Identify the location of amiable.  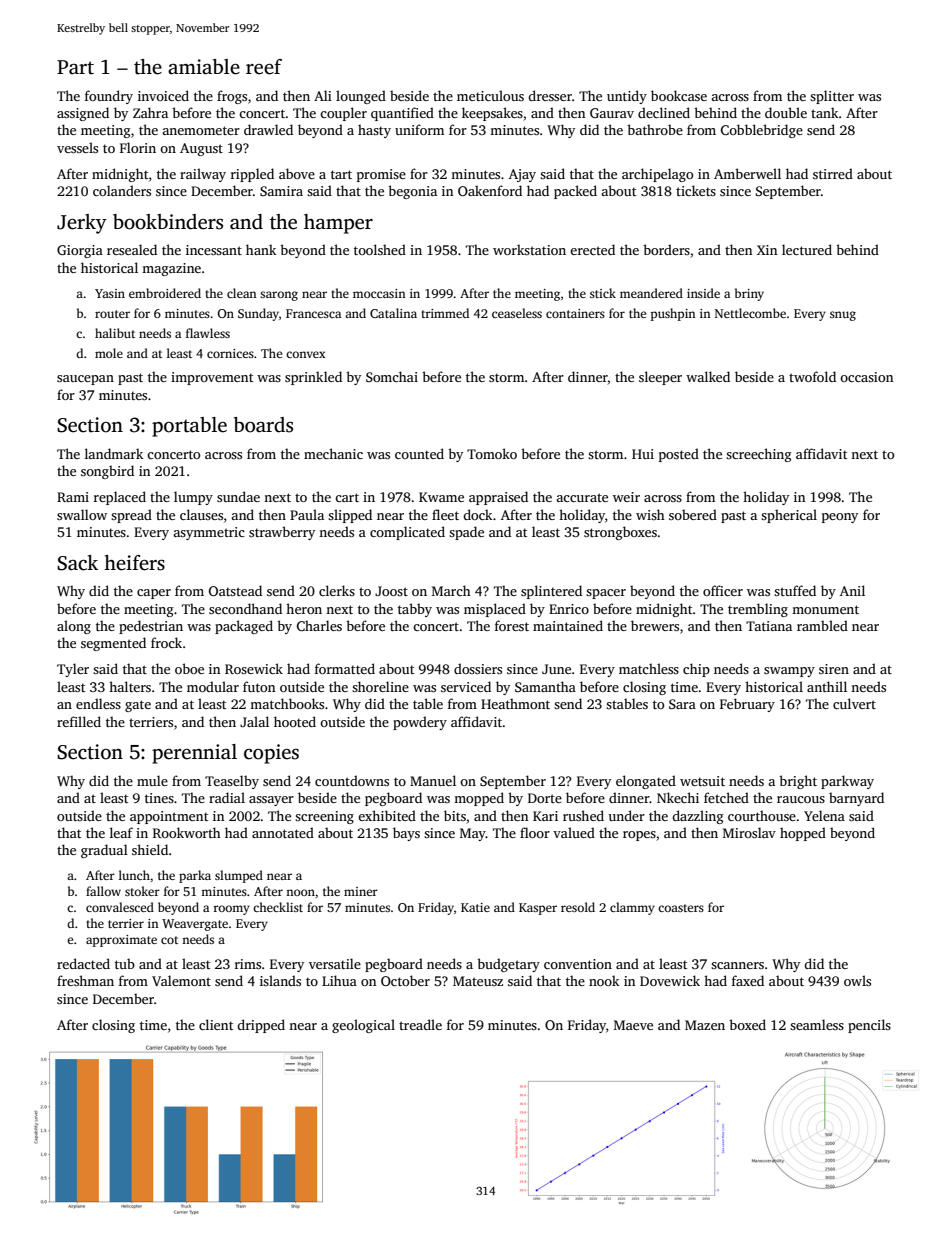
(204, 67).
